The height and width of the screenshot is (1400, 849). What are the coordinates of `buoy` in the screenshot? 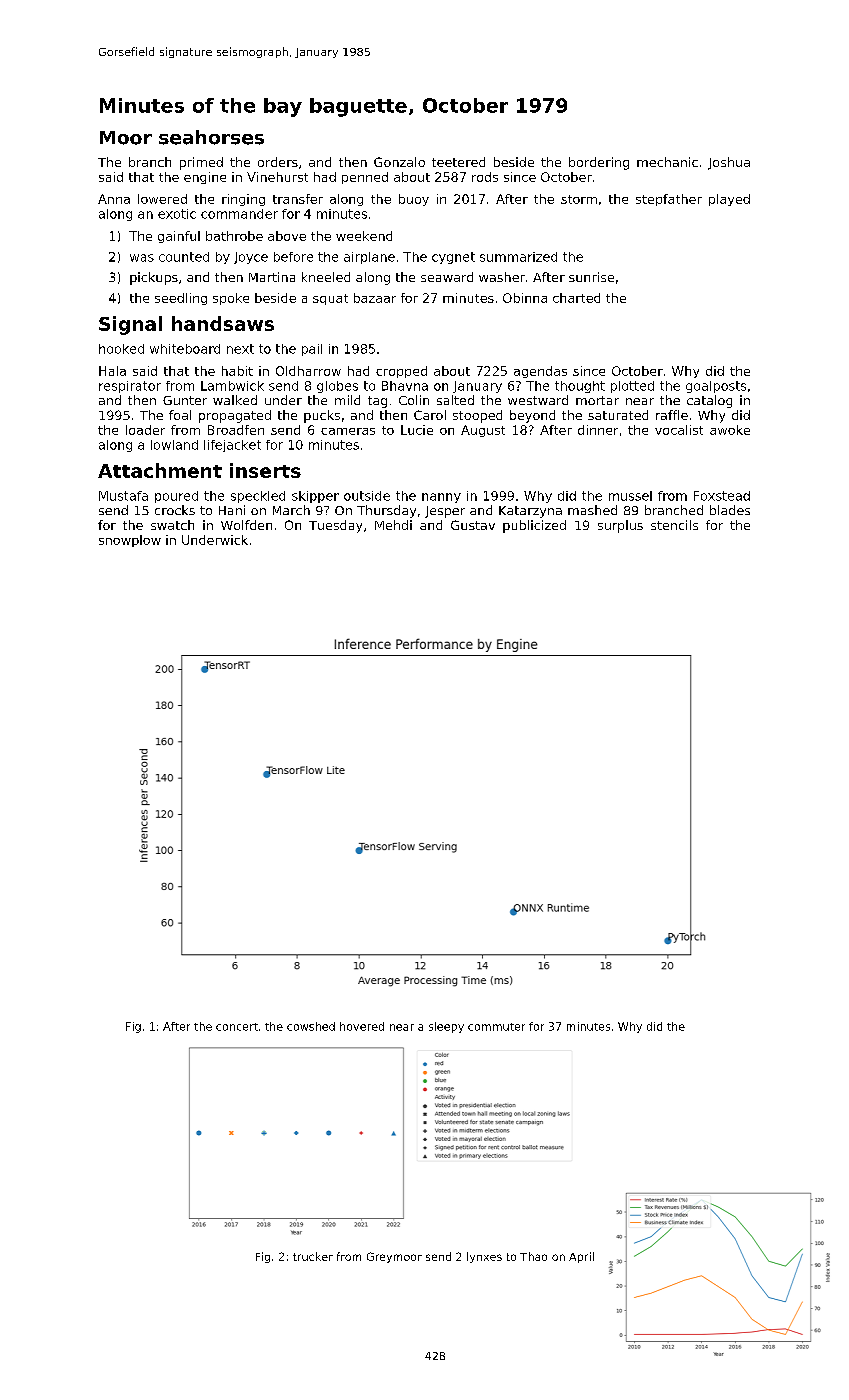 It's located at (414, 200).
